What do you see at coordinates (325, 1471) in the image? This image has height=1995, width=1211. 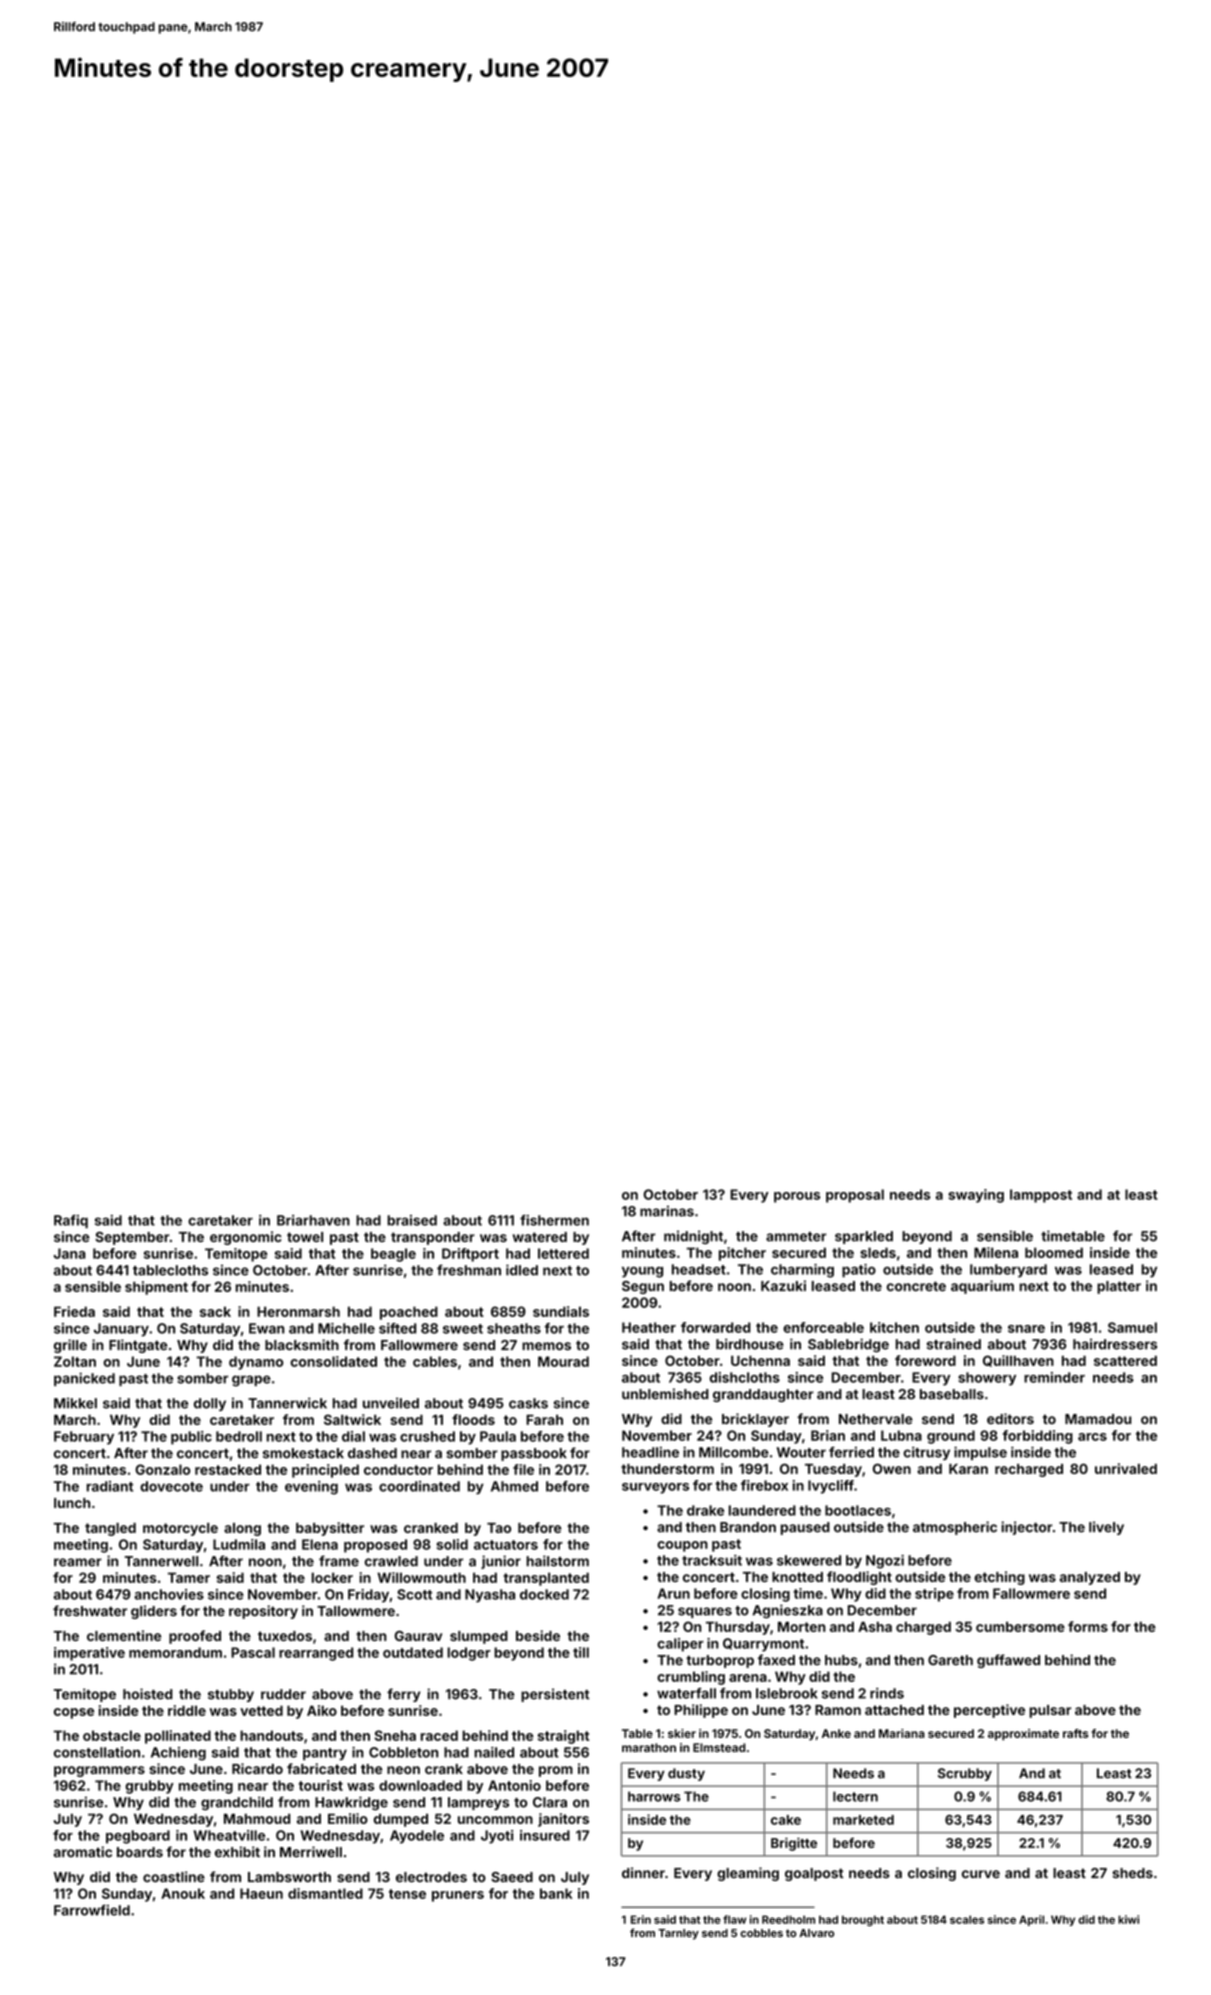 I see `principled` at bounding box center [325, 1471].
